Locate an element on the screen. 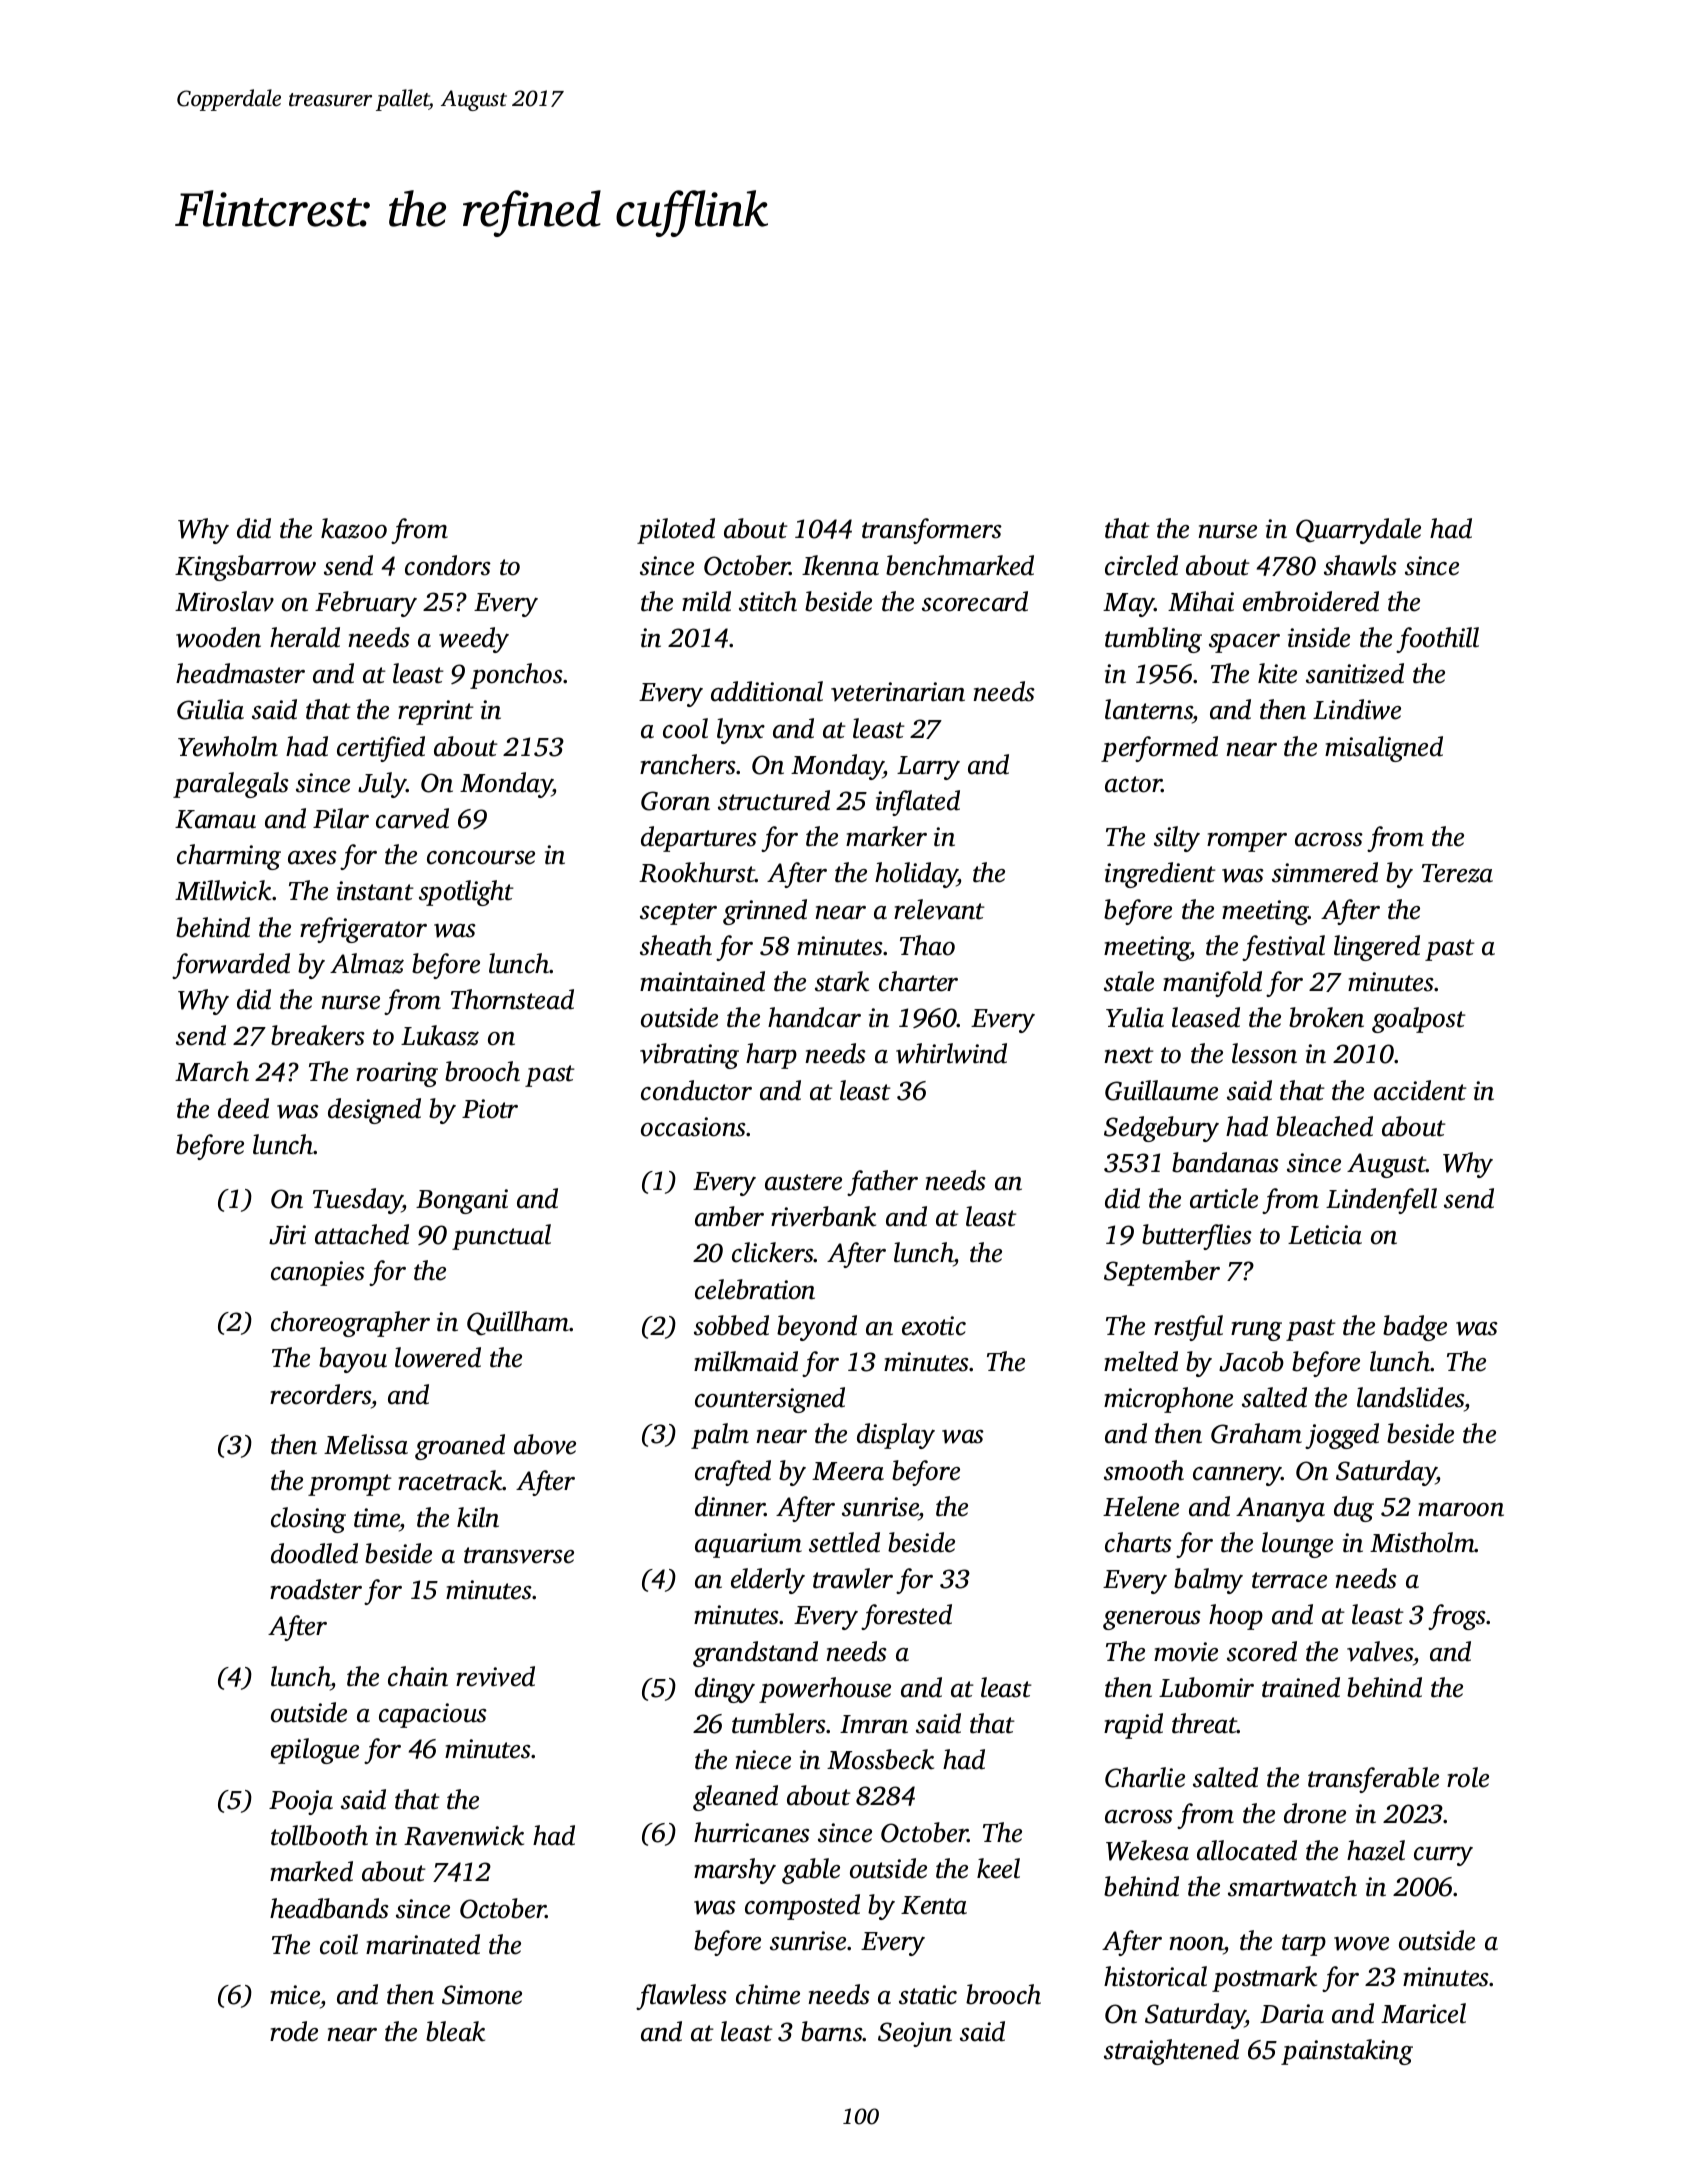 This screenshot has height=2178, width=1683. misaligned is located at coordinates (1384, 749).
